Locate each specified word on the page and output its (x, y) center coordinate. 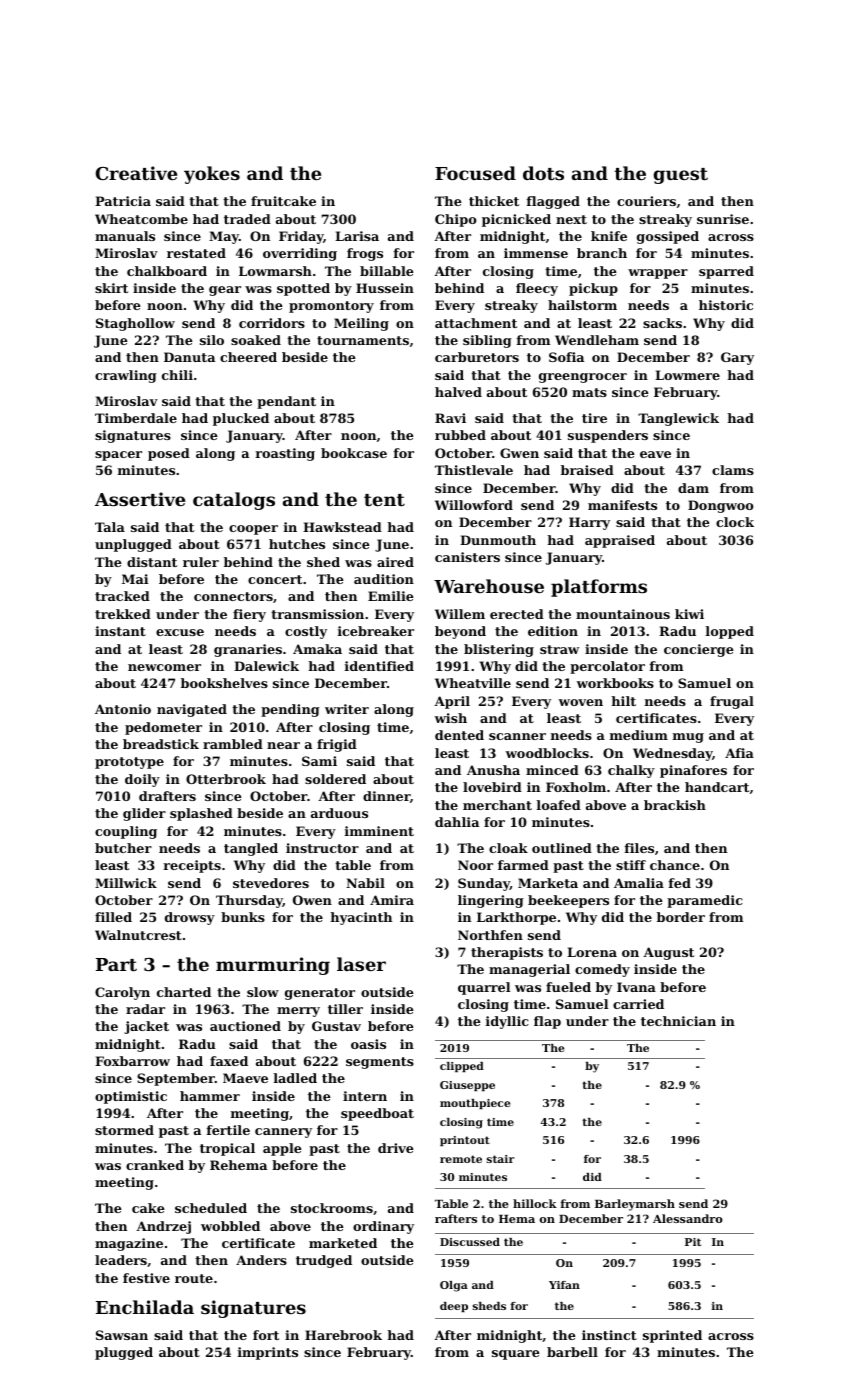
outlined (562, 848)
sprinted (672, 1336)
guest (681, 176)
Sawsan (122, 1335)
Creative (136, 173)
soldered (335, 779)
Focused (475, 173)
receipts (192, 866)
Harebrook (343, 1335)
